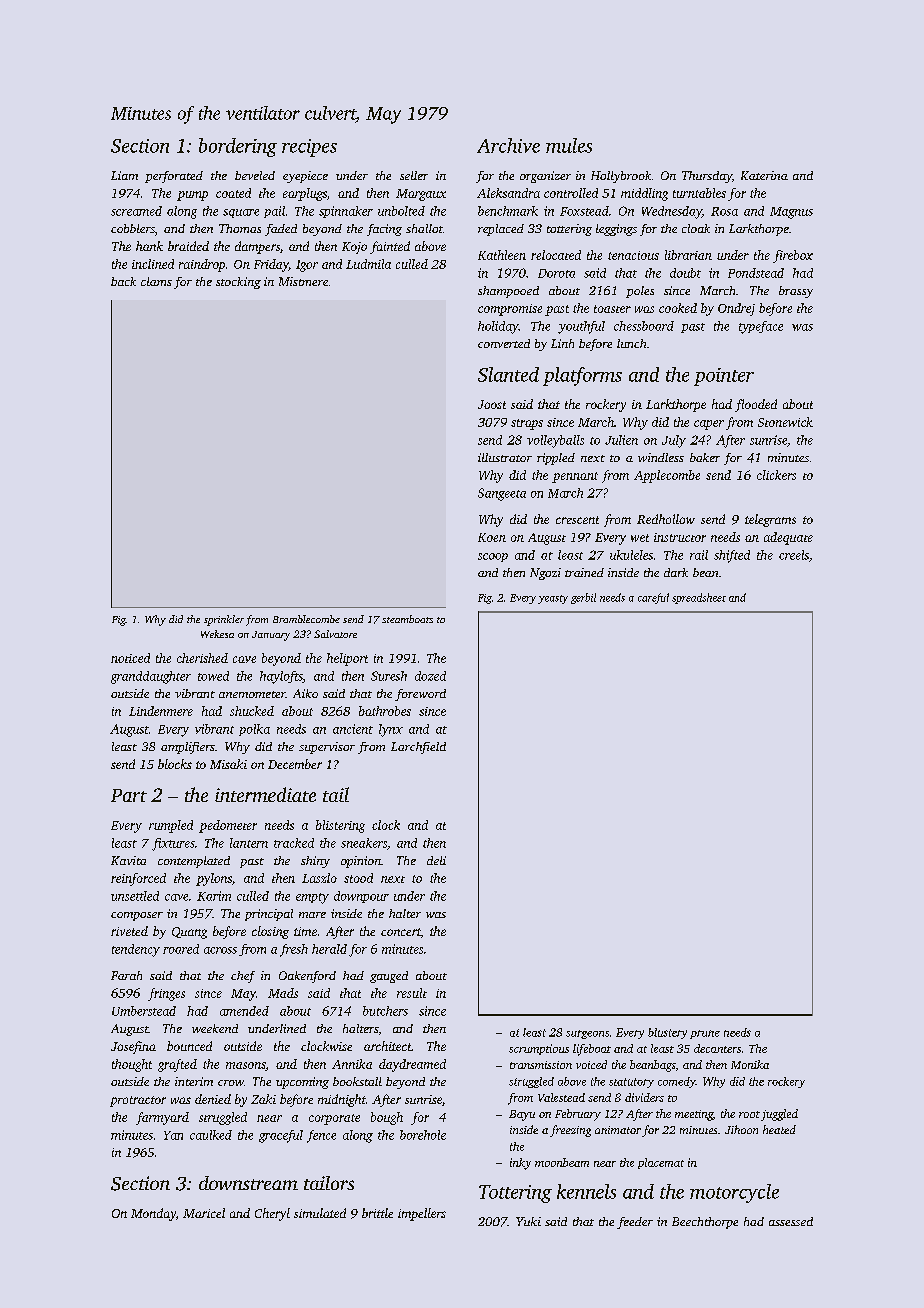  Describe the element at coordinates (238, 147) in the screenshot. I see `bordering` at that location.
